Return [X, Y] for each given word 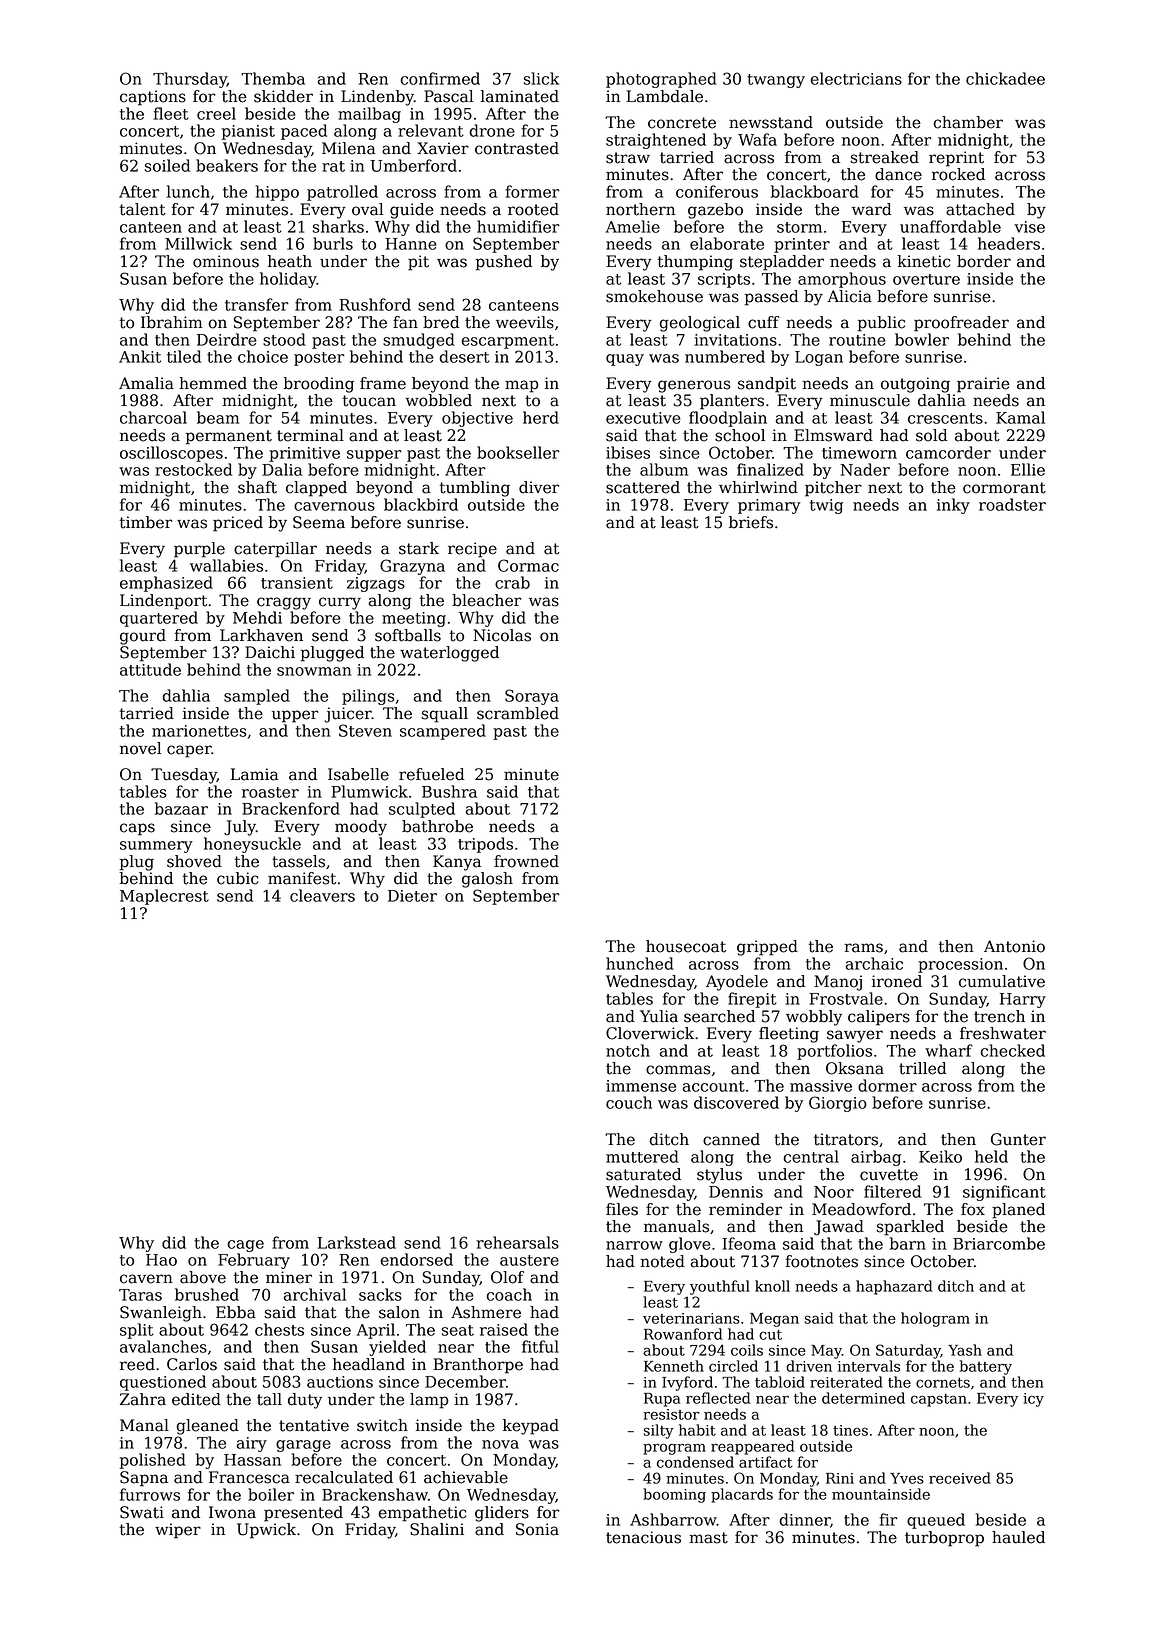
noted [662, 1261]
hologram [935, 1319]
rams [863, 948]
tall [269, 1399]
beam [218, 417]
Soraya [532, 697]
